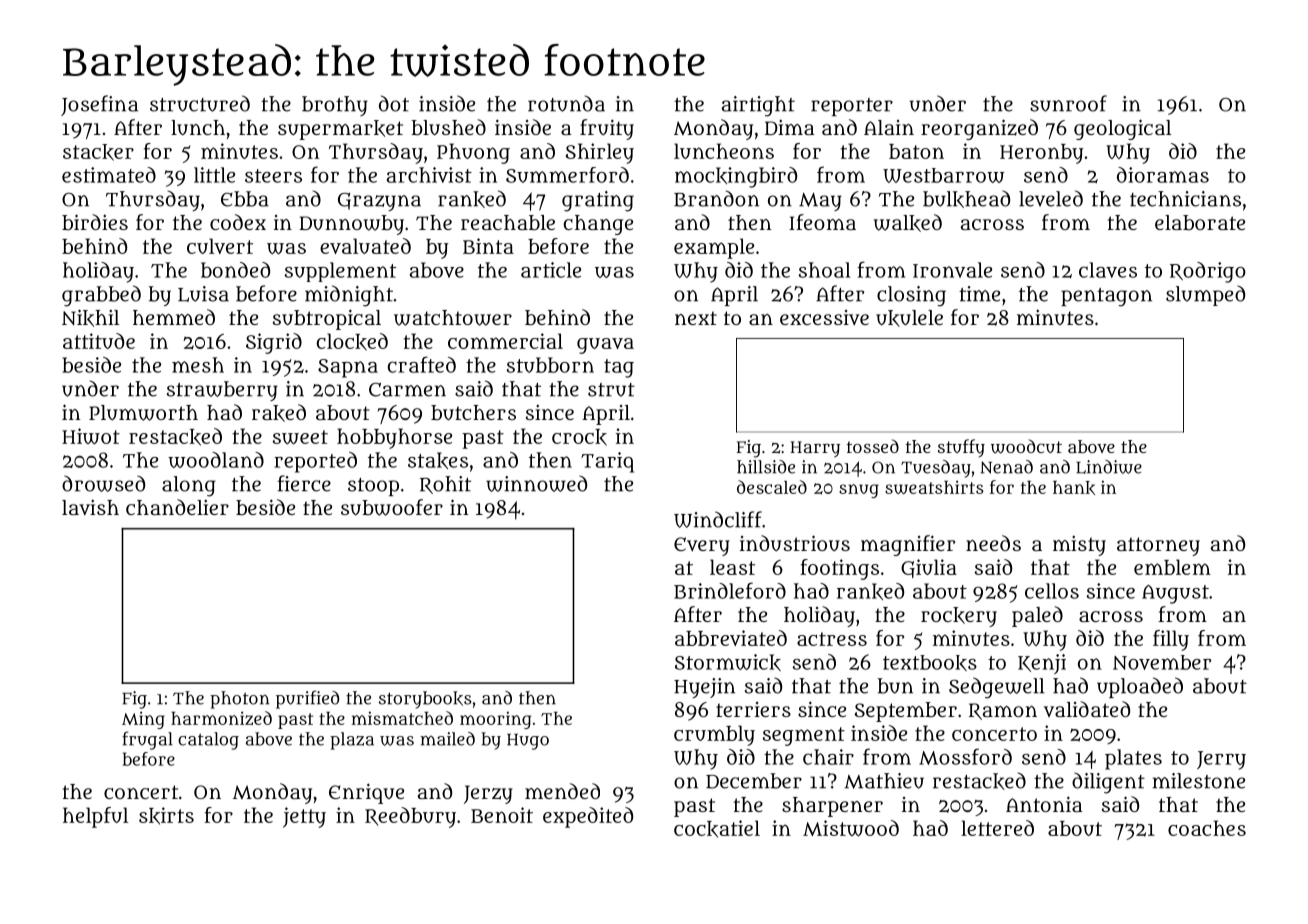 This screenshot has height=924, width=1308. I want to click on steers, so click(273, 176).
